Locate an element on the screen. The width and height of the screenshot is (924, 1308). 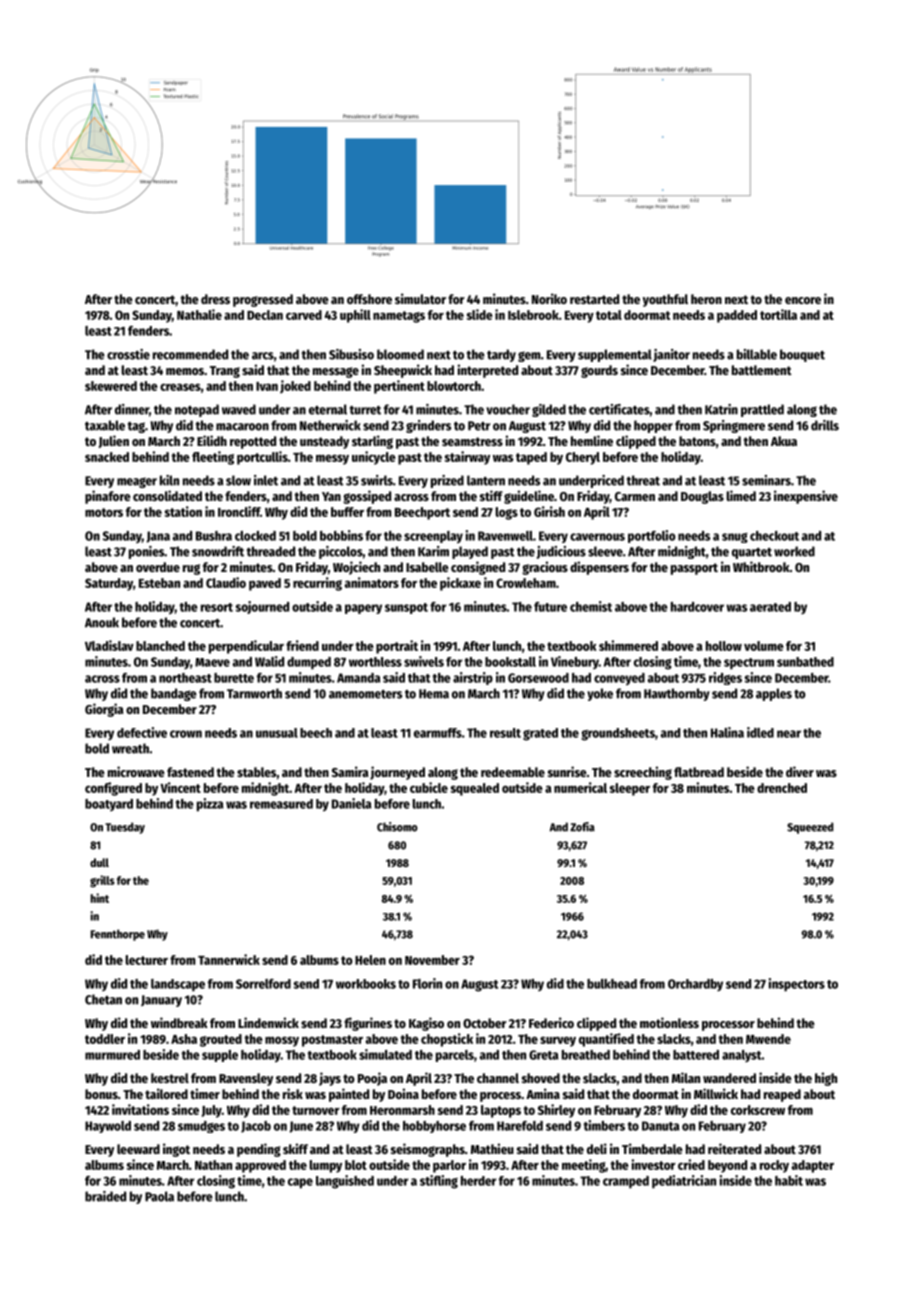
stifling is located at coordinates (439, 1182).
